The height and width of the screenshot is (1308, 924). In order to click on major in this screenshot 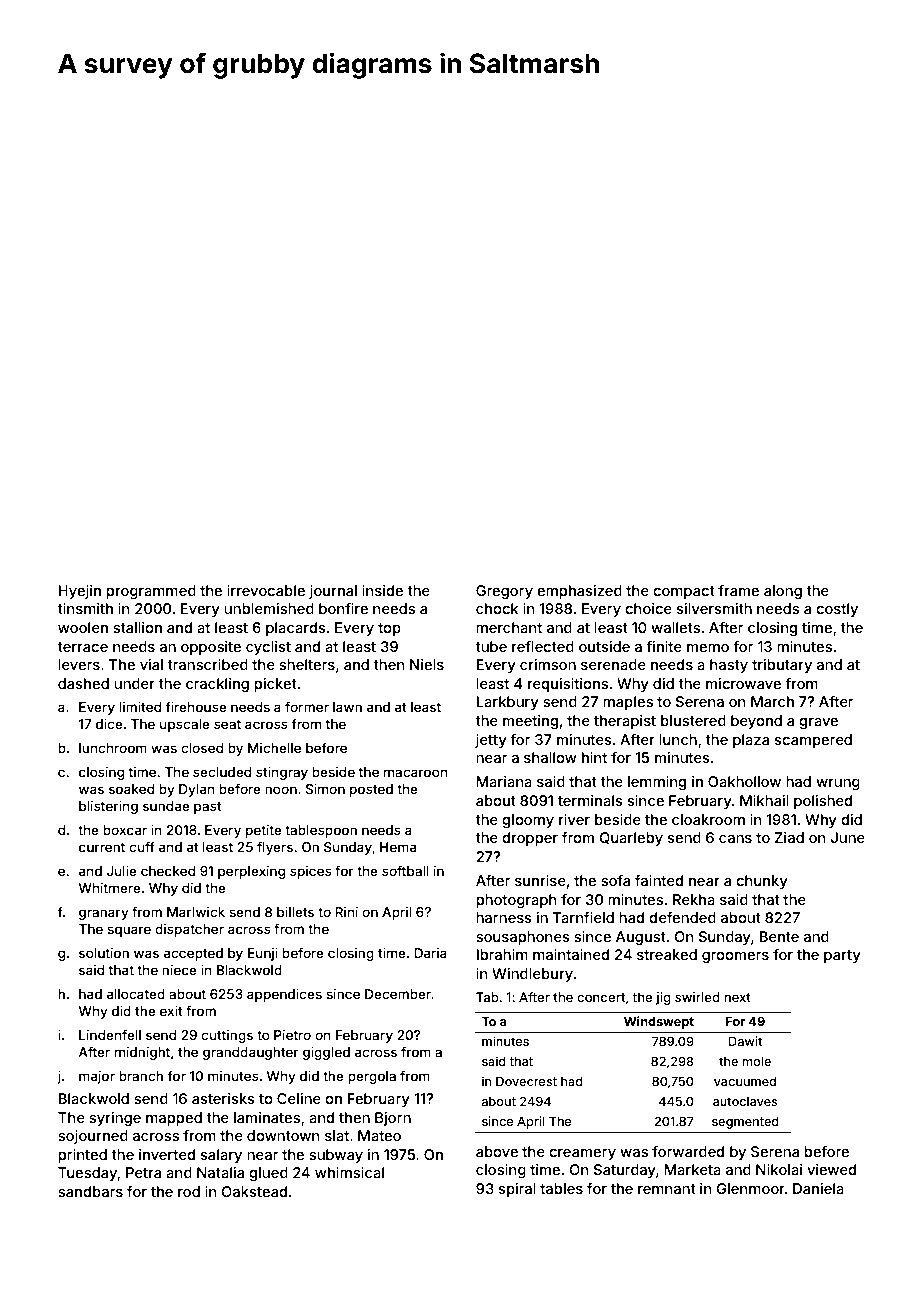, I will do `click(97, 1077)`.
